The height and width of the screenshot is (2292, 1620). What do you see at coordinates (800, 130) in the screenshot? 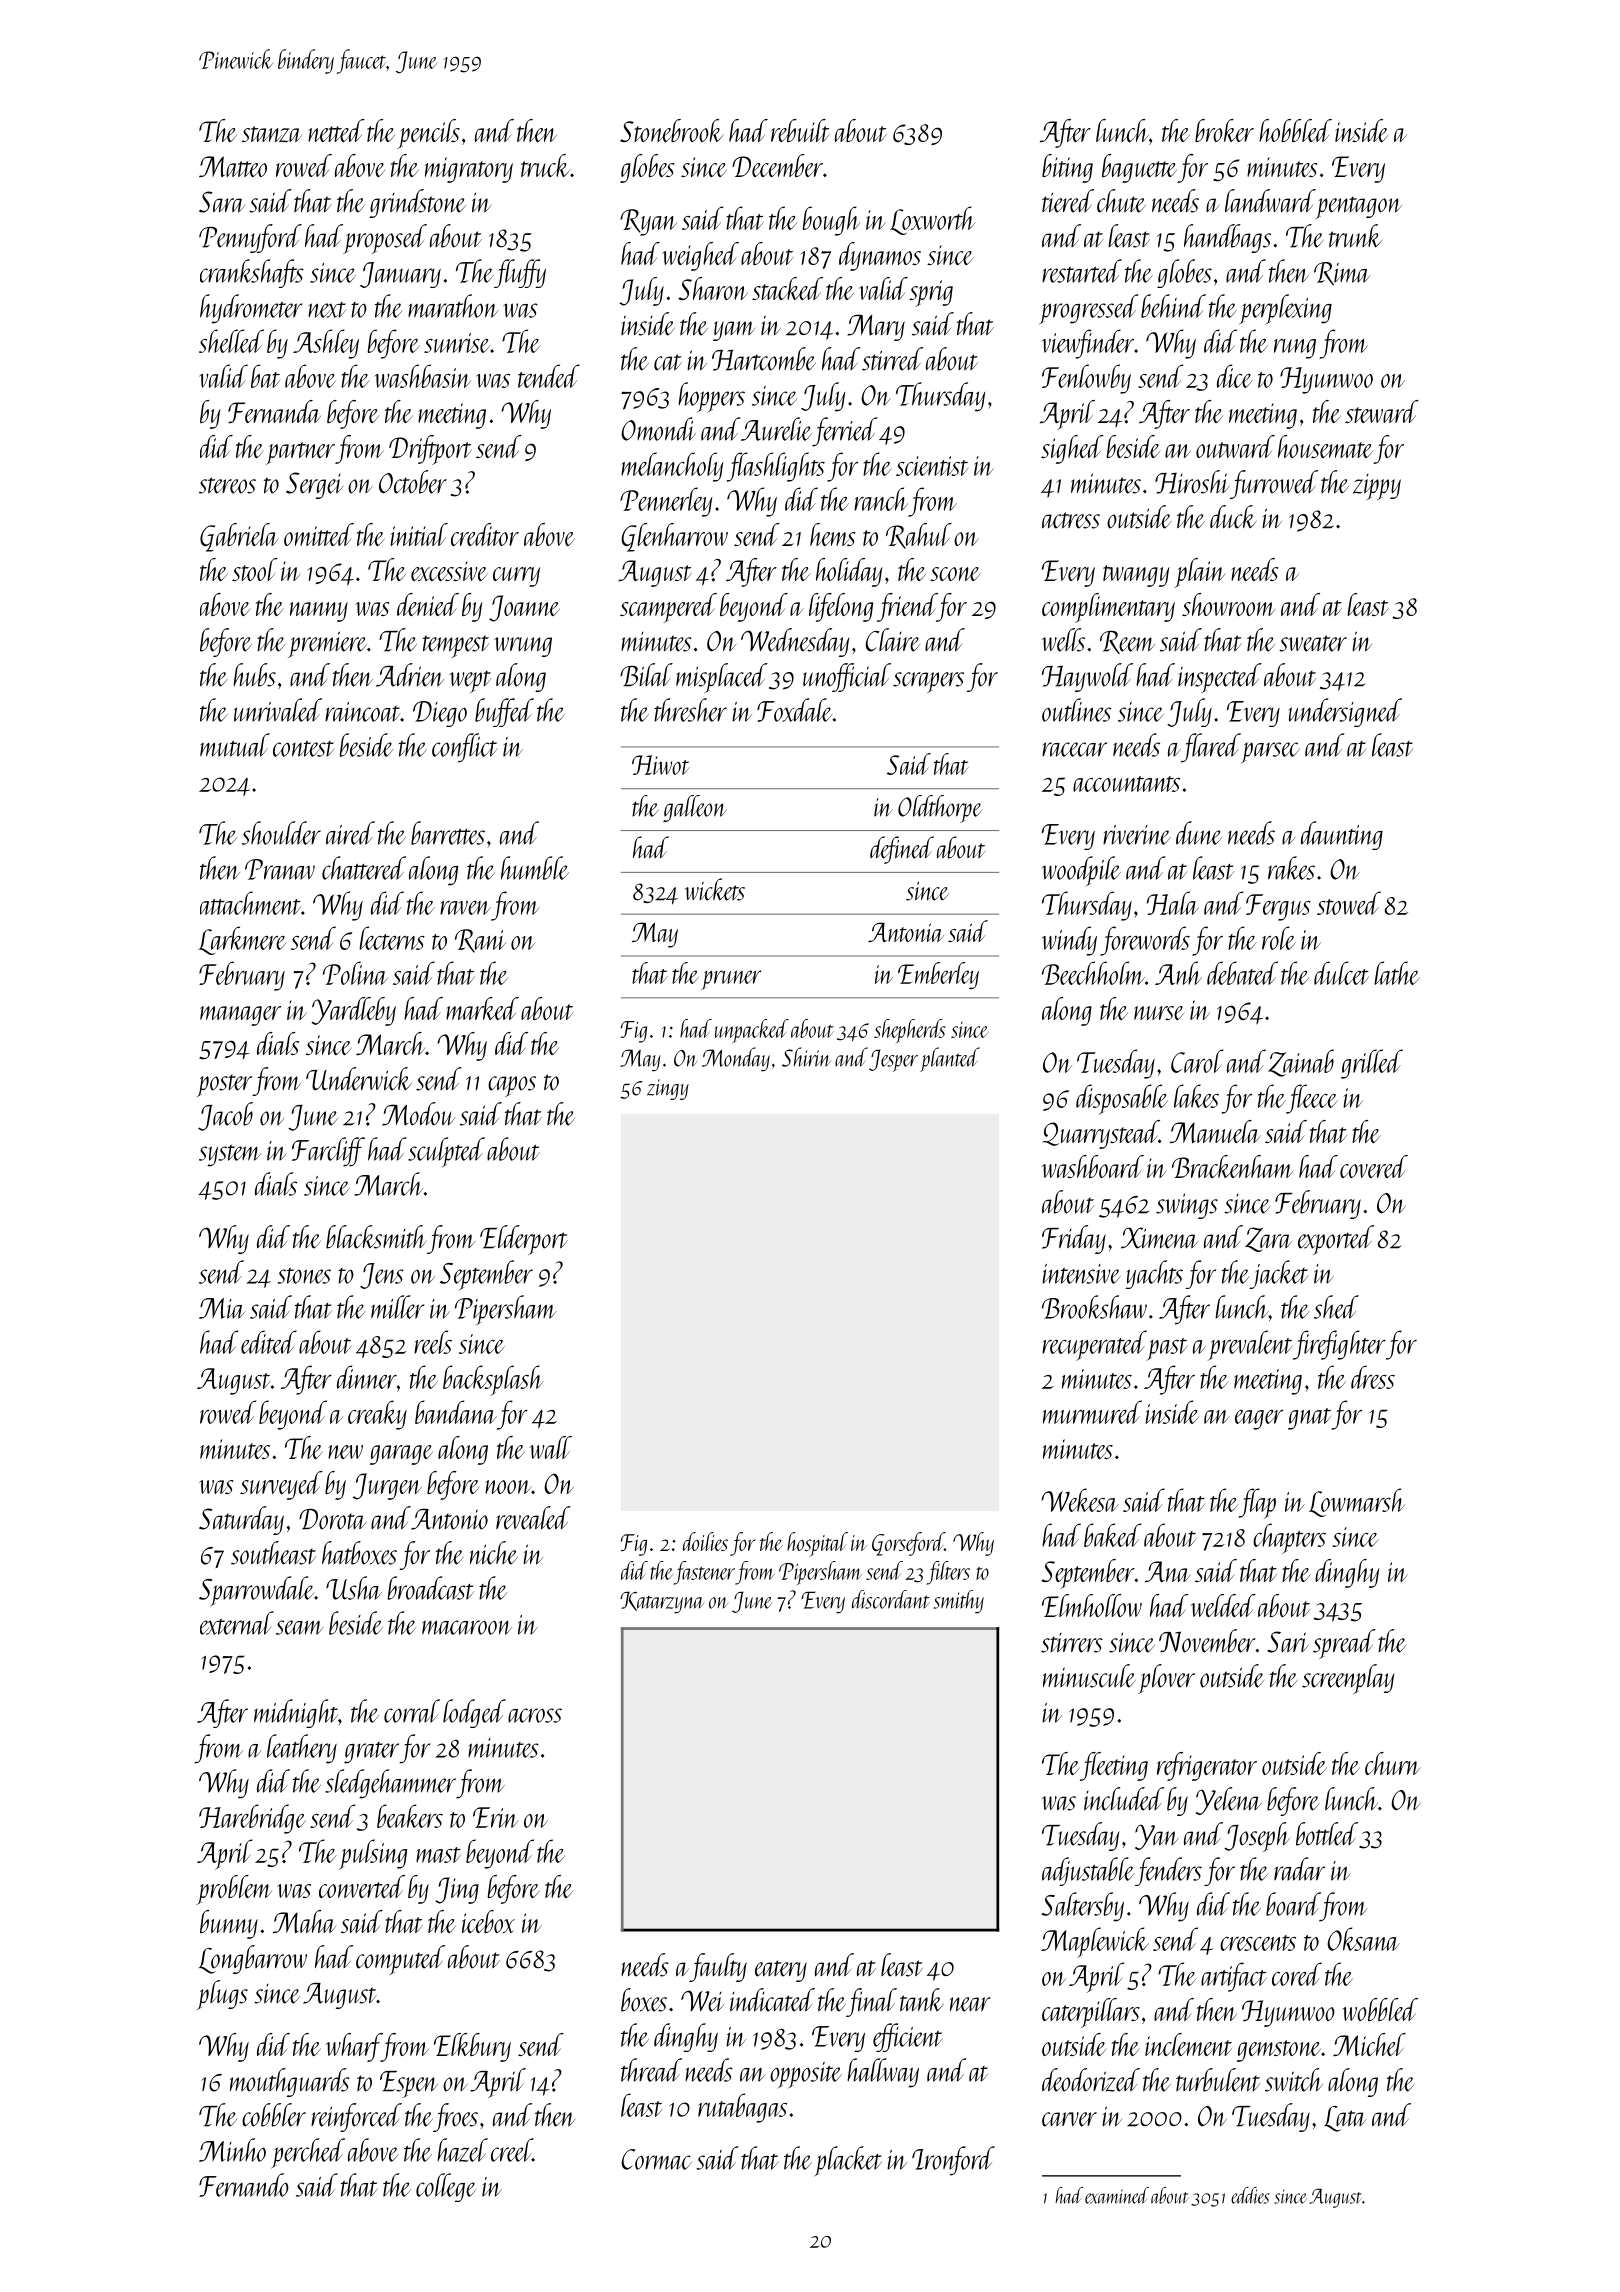
I see `rebuilt` at bounding box center [800, 130].
